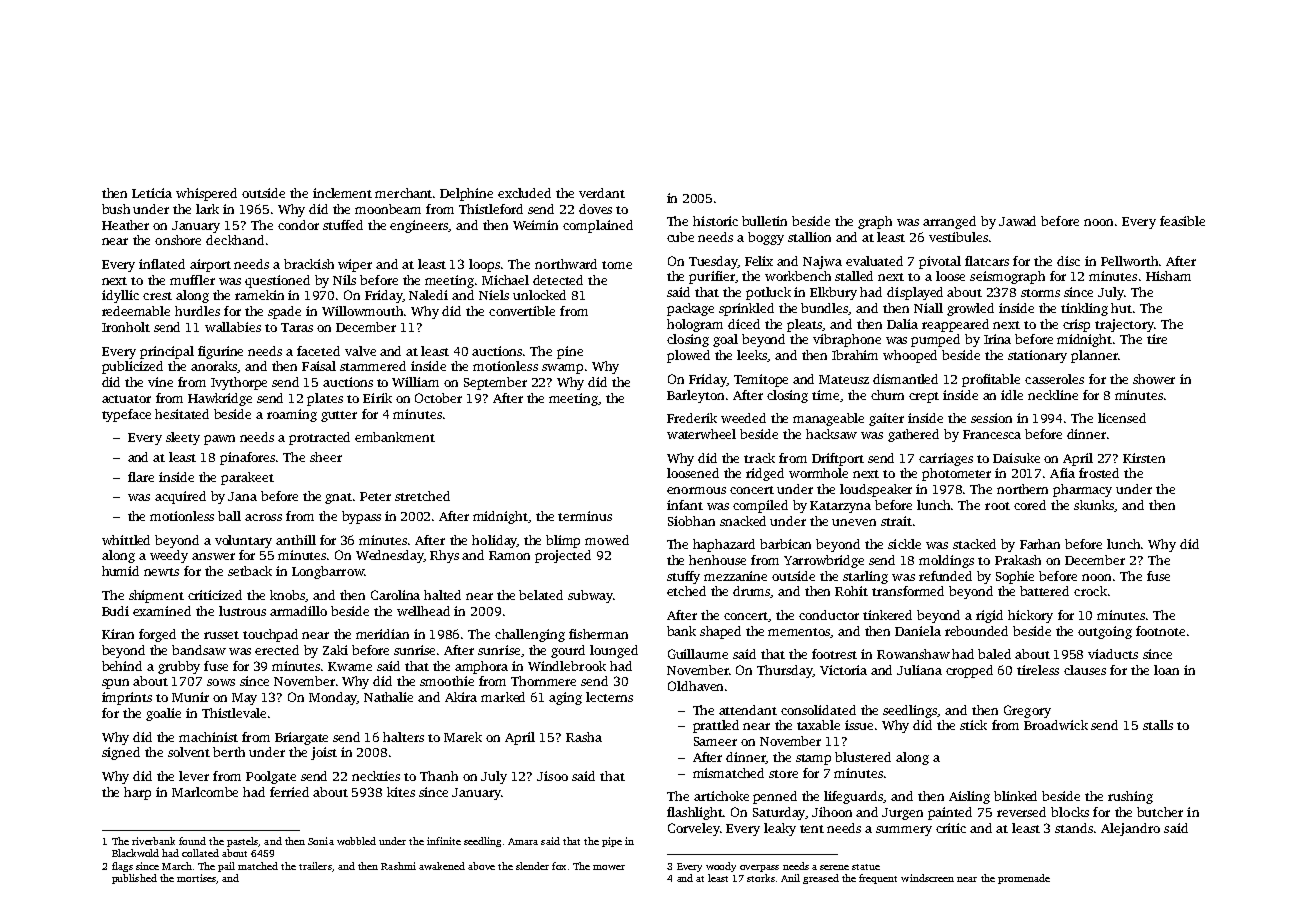  What do you see at coordinates (196, 878) in the page?
I see `mortises` at bounding box center [196, 878].
